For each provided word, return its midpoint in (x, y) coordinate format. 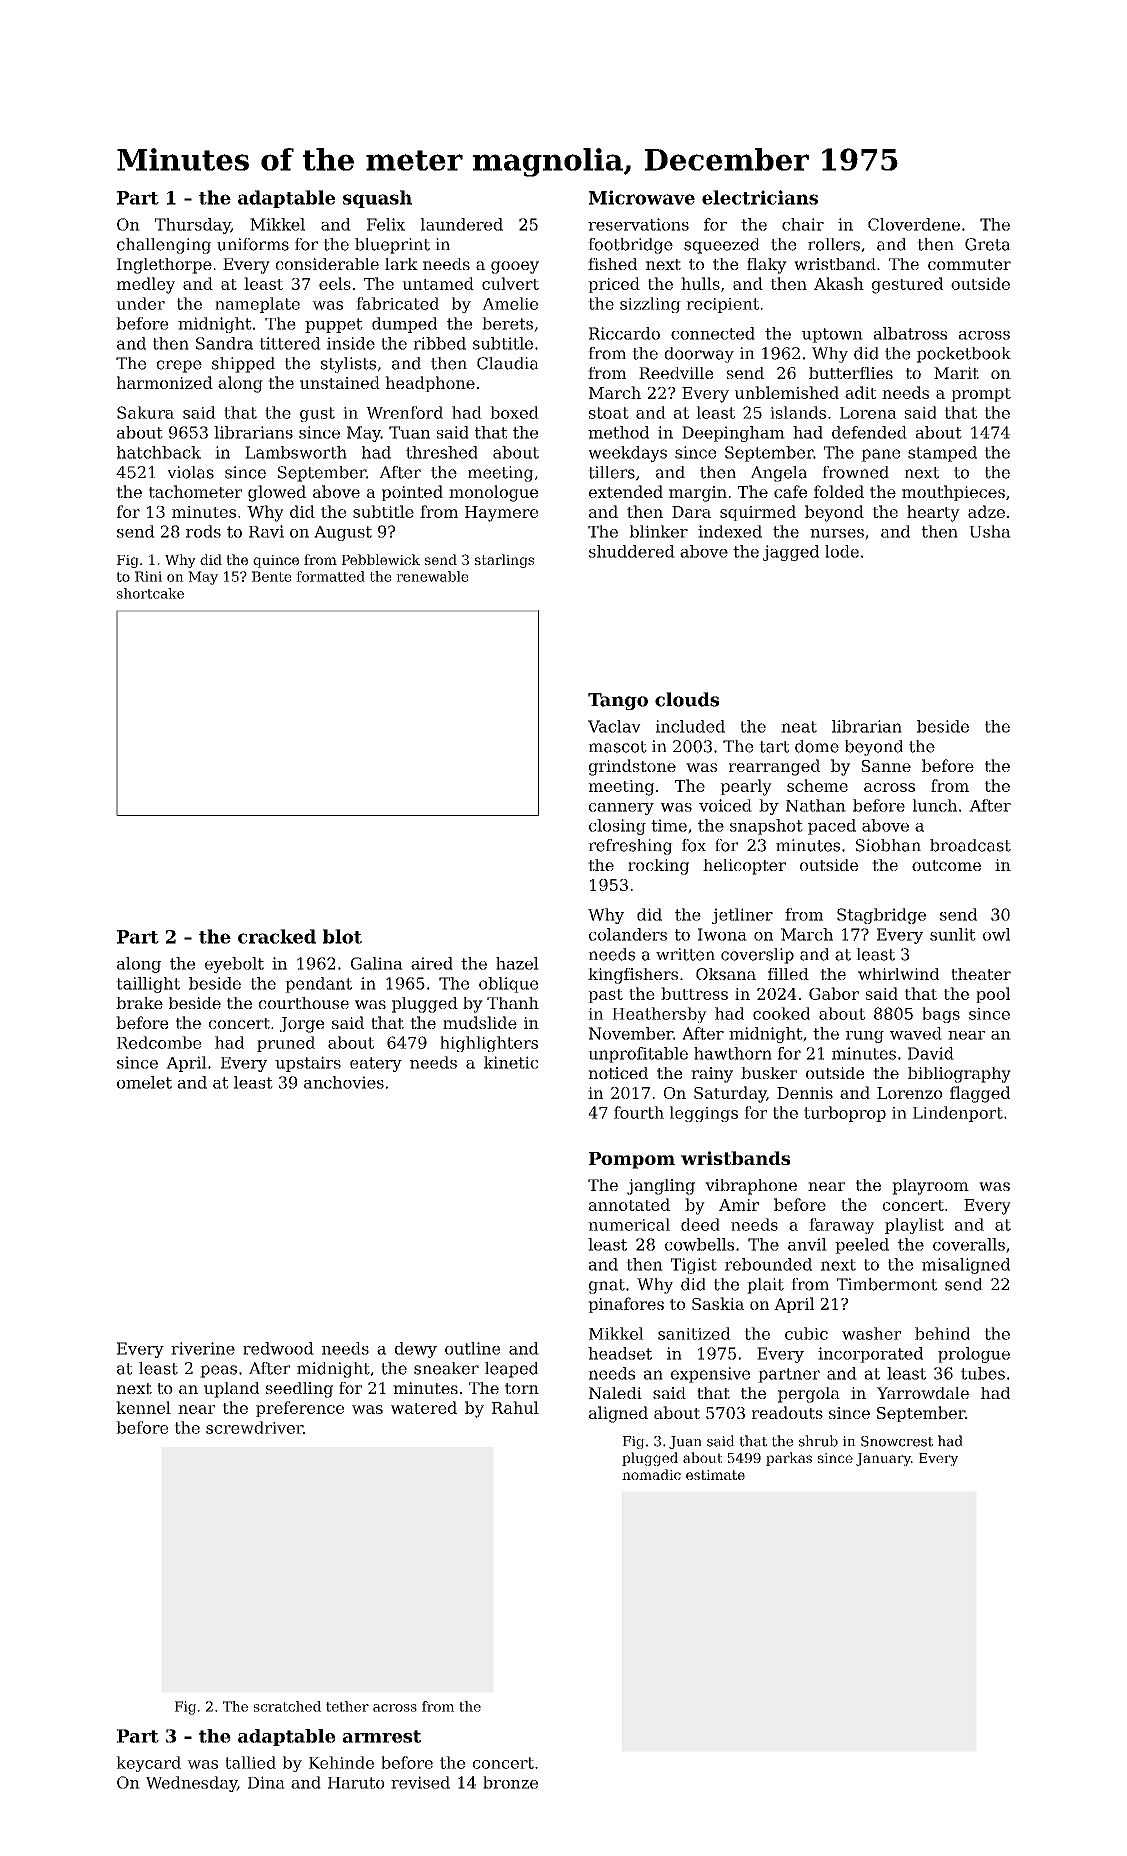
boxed (514, 412)
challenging (164, 246)
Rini (148, 576)
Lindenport (958, 1114)
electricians (760, 197)
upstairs (308, 1064)
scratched (287, 1706)
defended (869, 432)
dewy (416, 1350)
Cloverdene (914, 224)
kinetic (511, 1062)
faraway (841, 1226)
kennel (143, 1407)
